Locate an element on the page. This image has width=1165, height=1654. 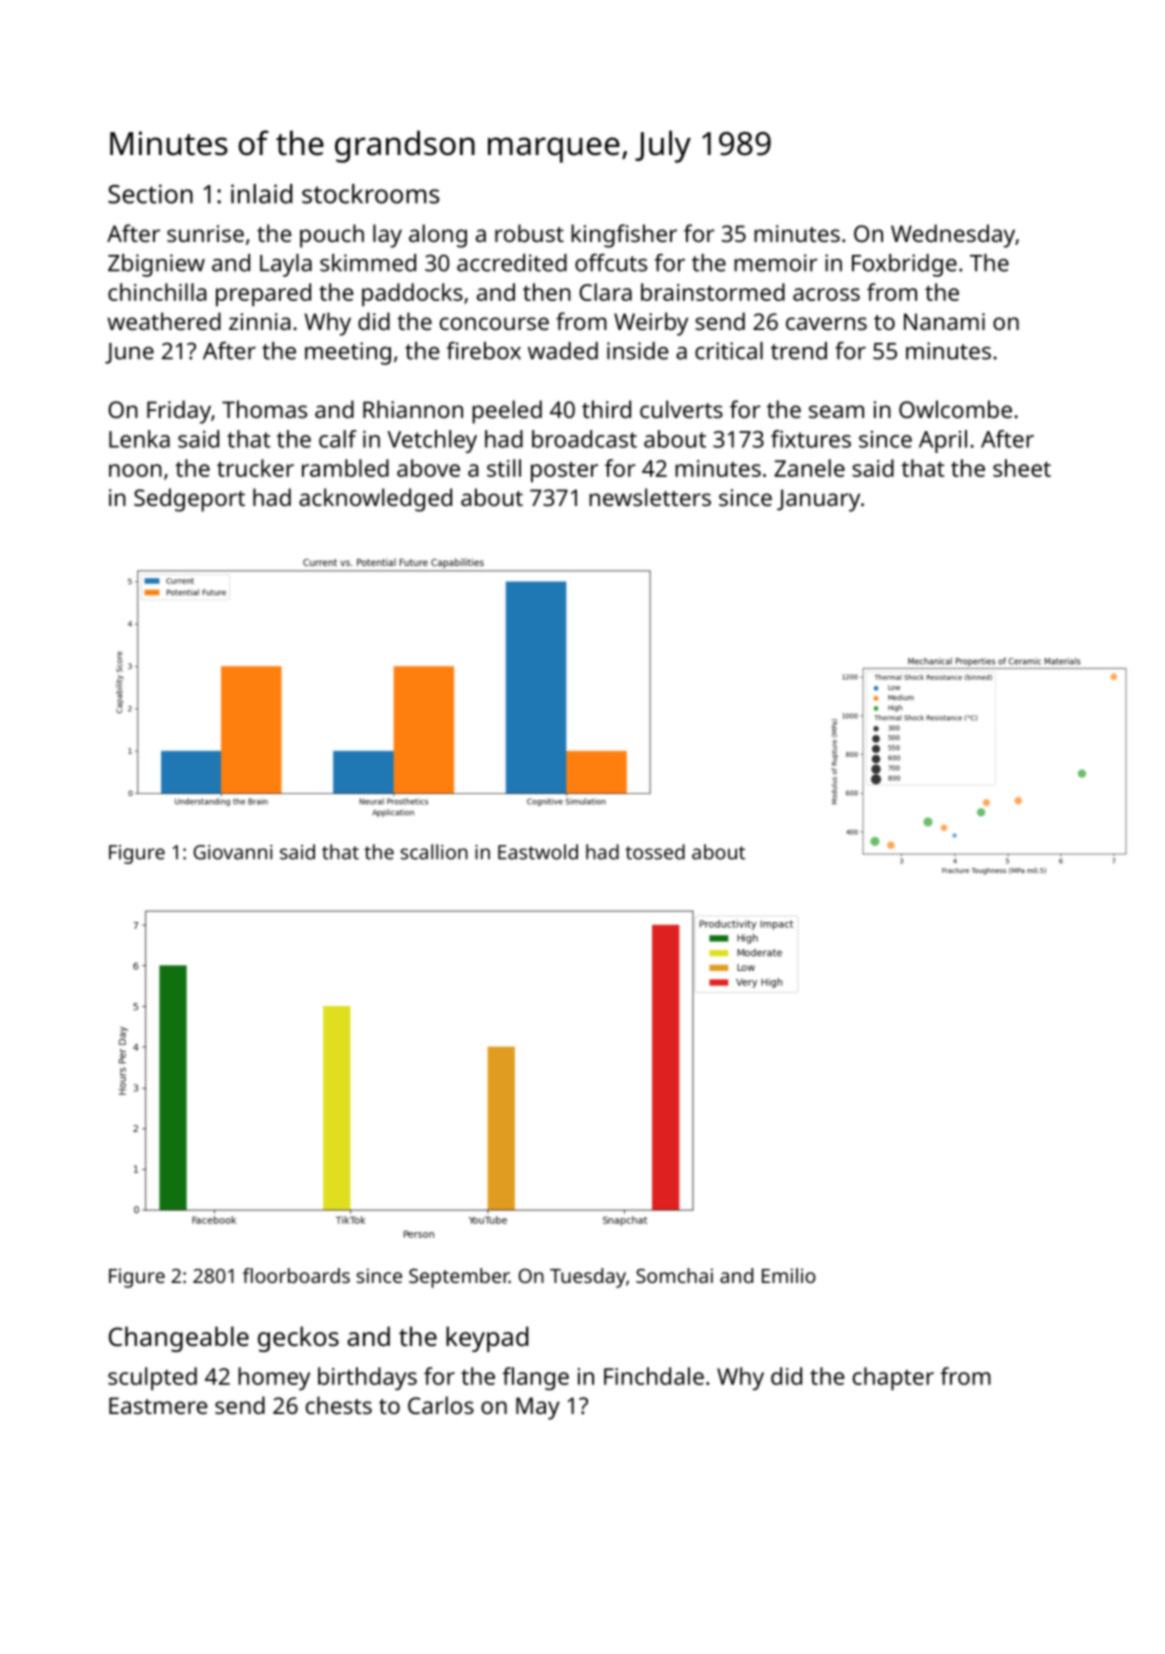
tossed is located at coordinates (655, 852).
